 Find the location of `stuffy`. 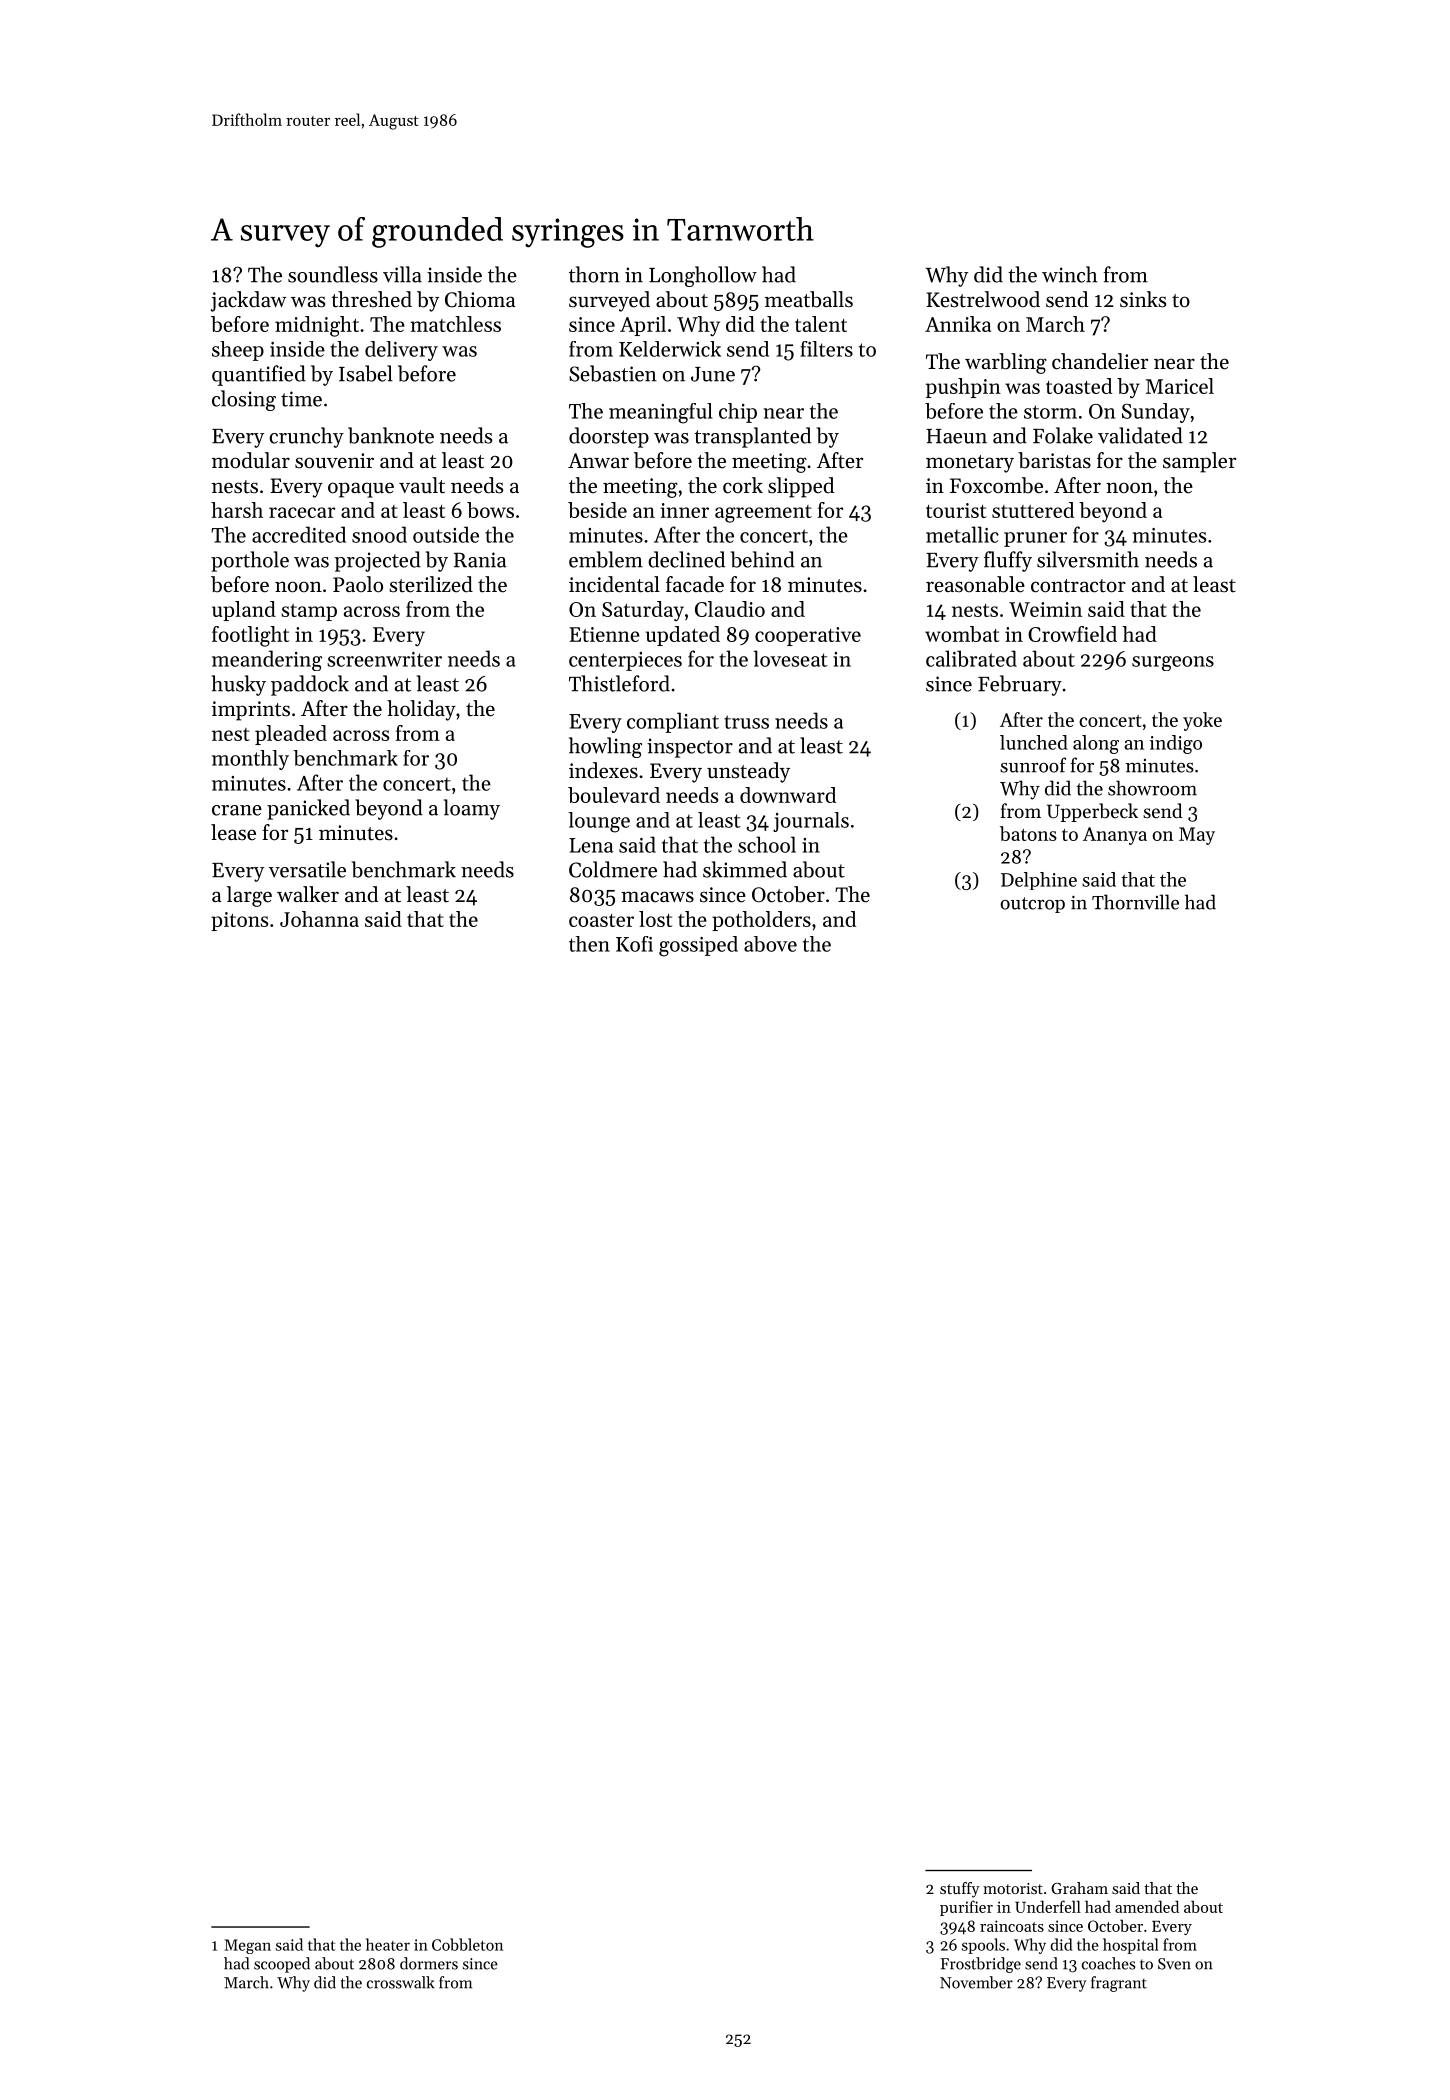

stuffy is located at coordinates (960, 1890).
